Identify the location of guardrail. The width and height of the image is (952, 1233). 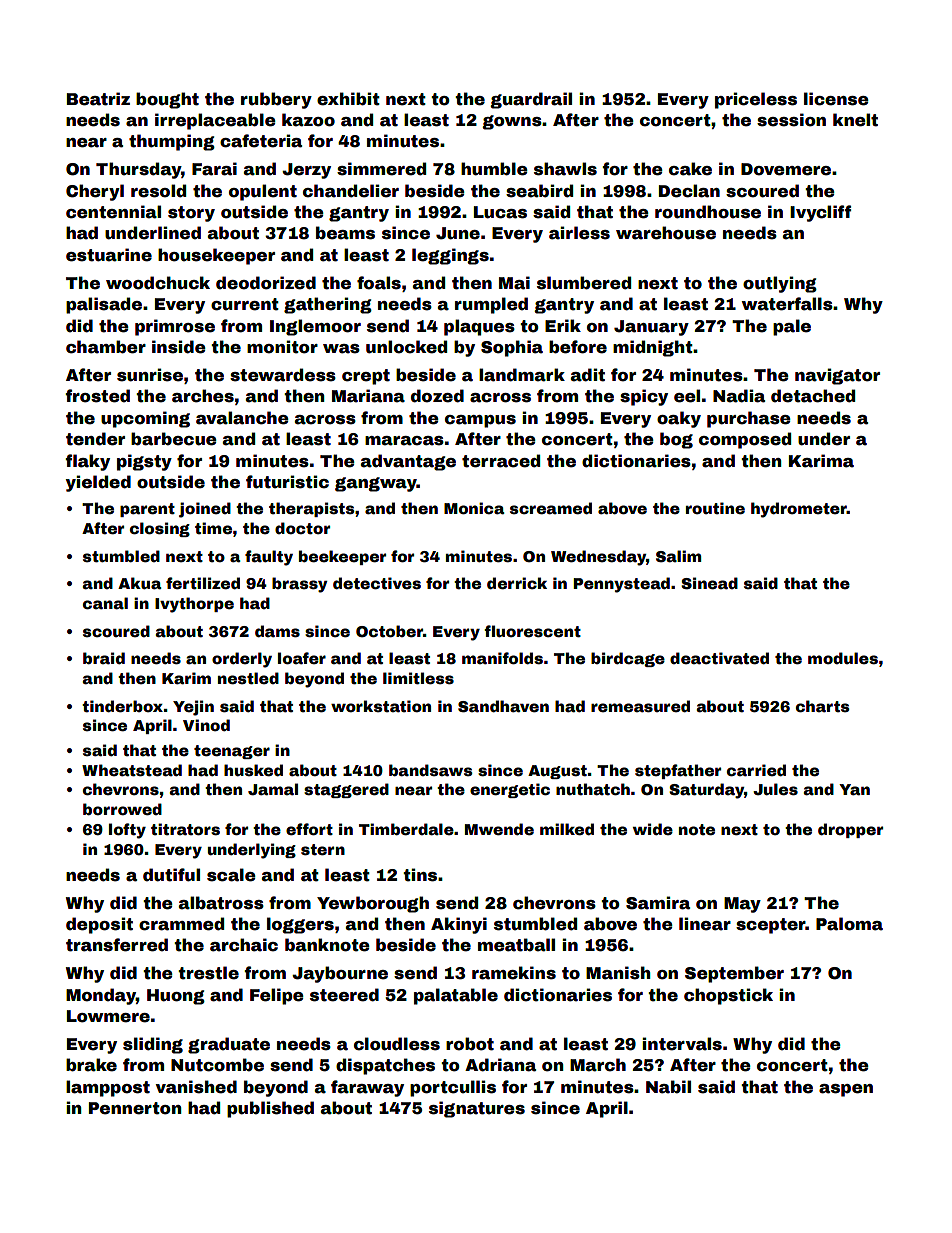
(531, 100).
